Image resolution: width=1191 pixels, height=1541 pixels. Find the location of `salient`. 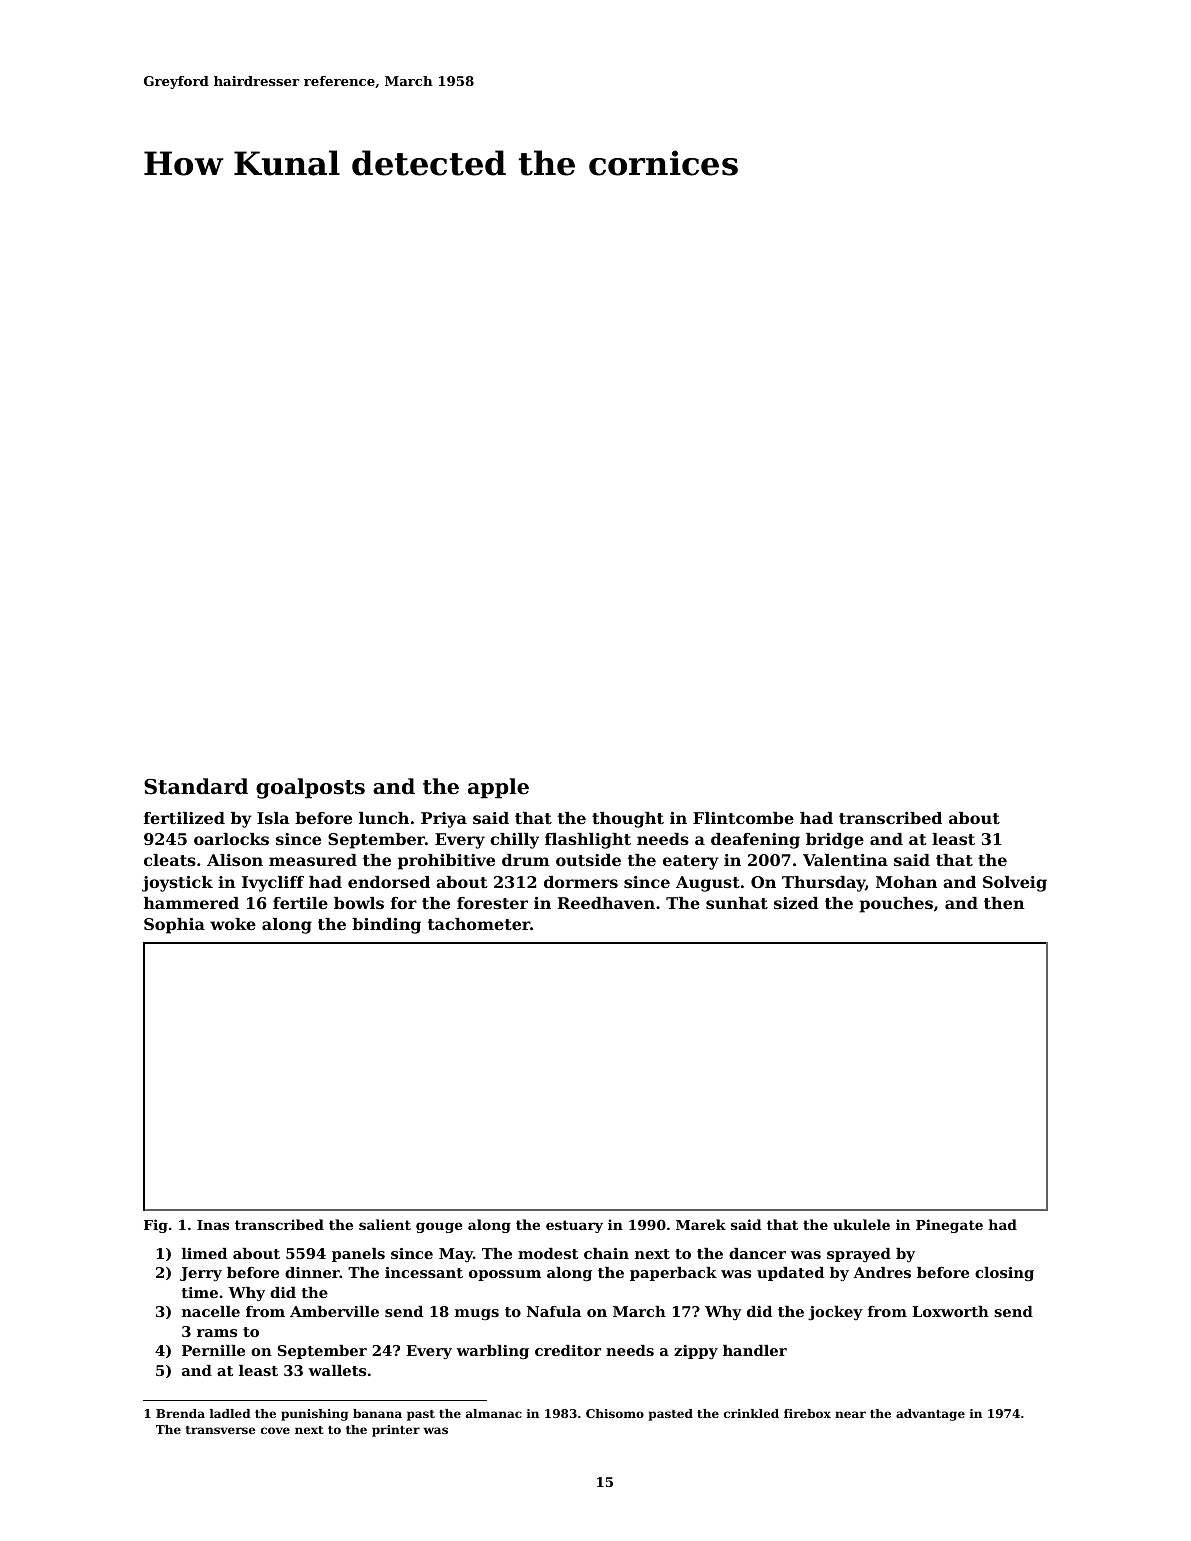

salient is located at coordinates (385, 1224).
